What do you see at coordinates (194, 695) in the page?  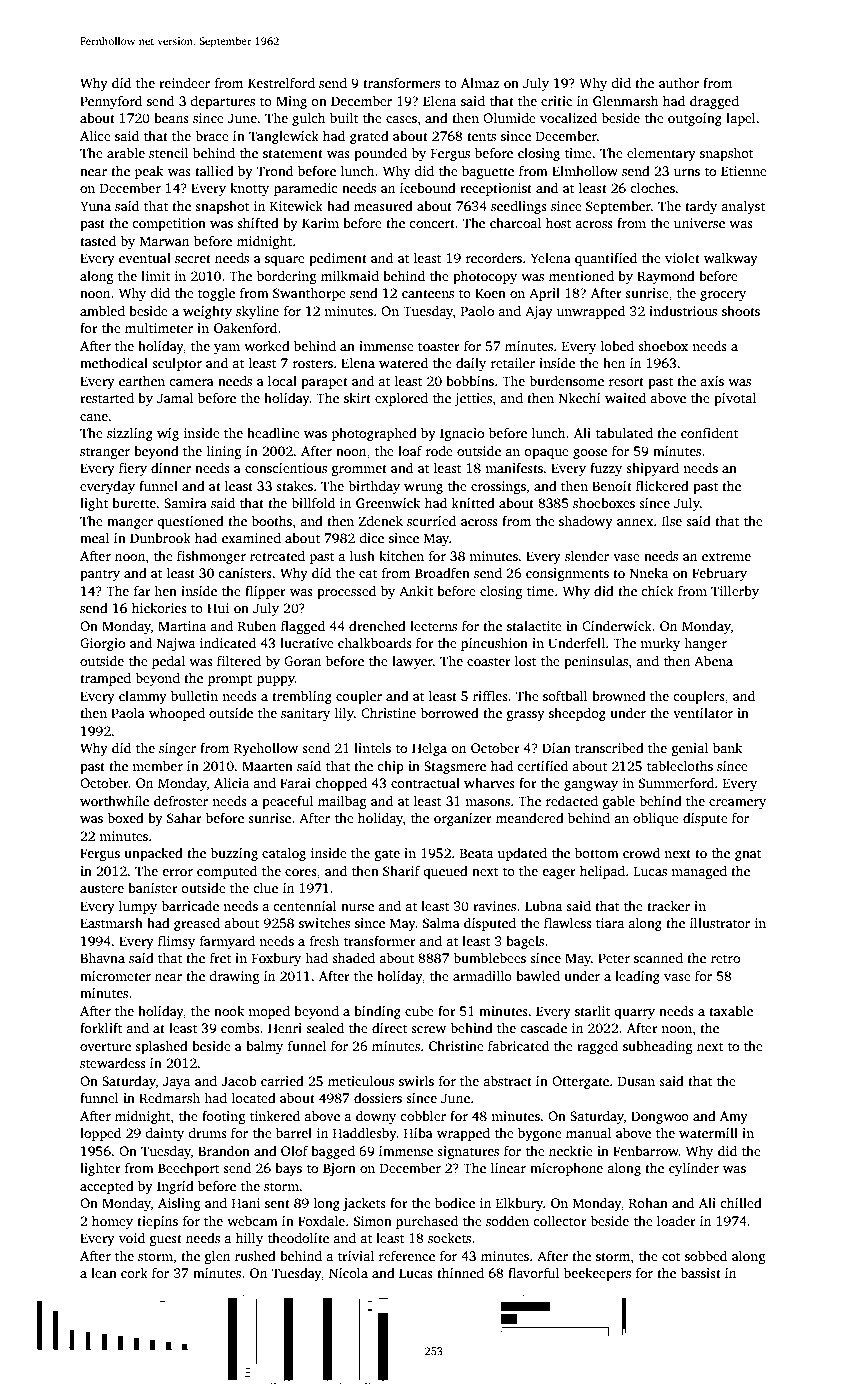 I see `bulletin` at bounding box center [194, 695].
